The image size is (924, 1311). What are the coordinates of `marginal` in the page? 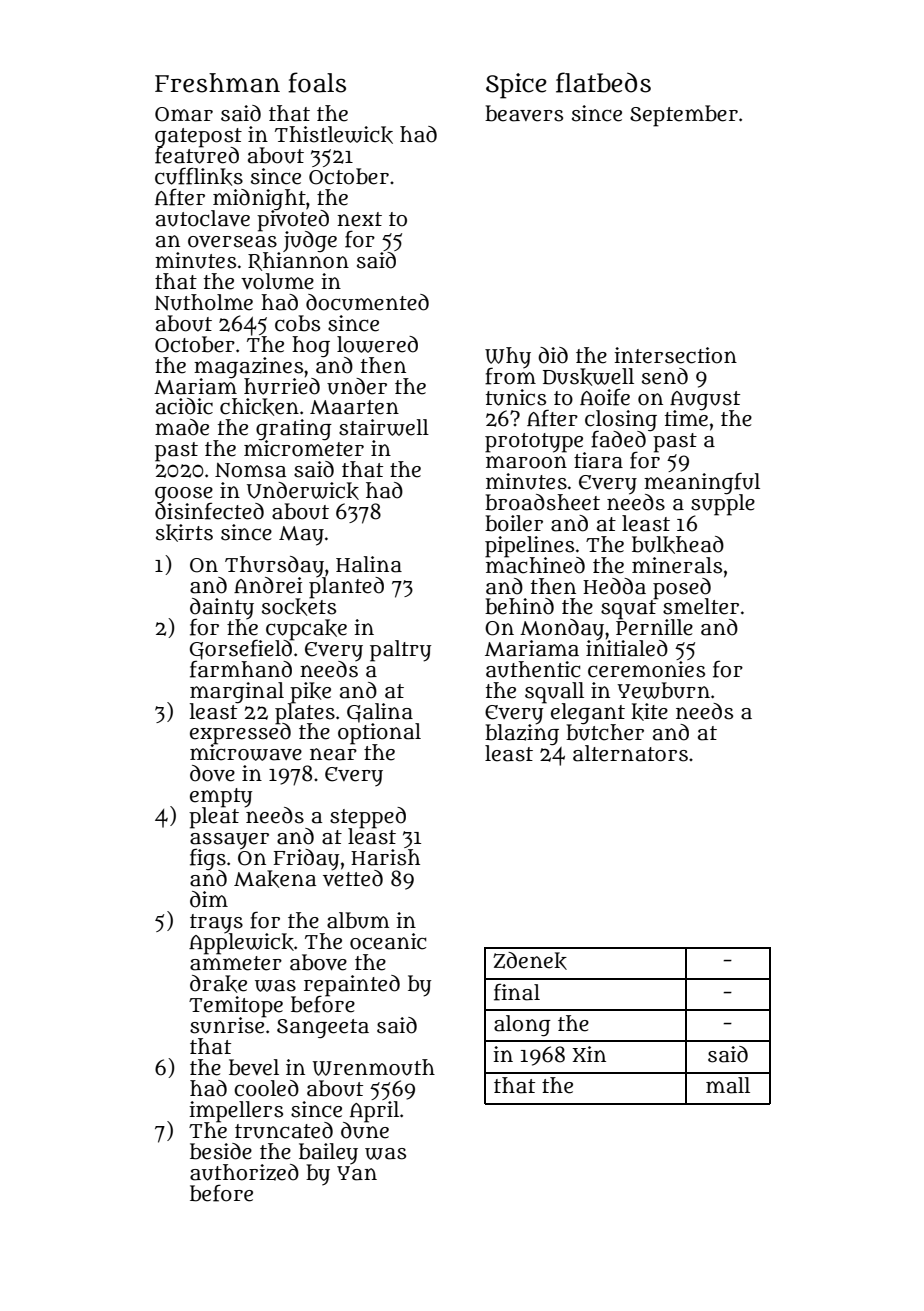 It's located at (237, 692).
